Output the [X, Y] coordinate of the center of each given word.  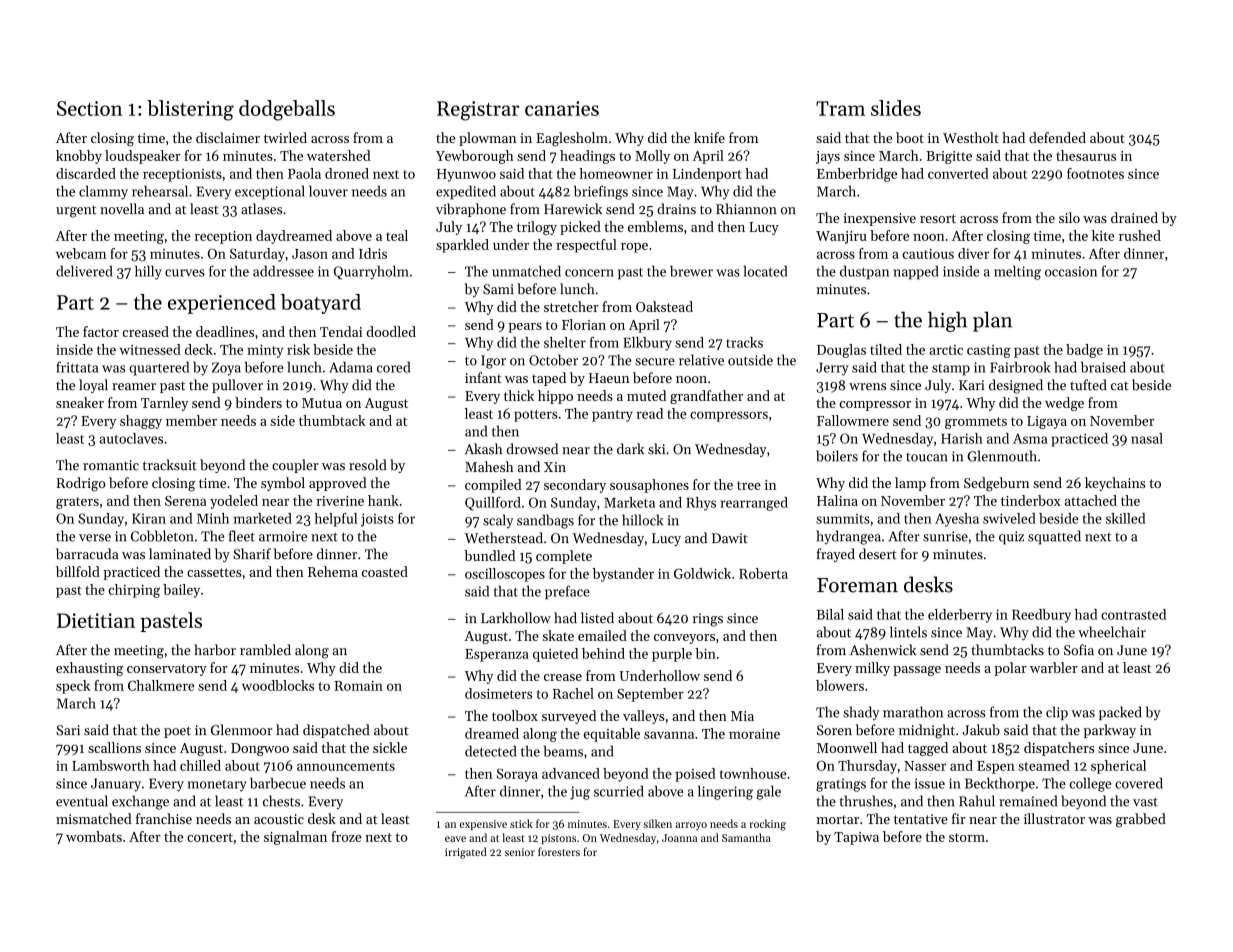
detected [491, 751]
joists [377, 520]
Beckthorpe [1000, 784]
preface [567, 592]
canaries [562, 108]
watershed [339, 155]
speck [73, 687]
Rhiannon [746, 209]
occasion [1071, 271]
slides [896, 108]
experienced [222, 304]
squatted [1054, 537]
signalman [295, 838]
